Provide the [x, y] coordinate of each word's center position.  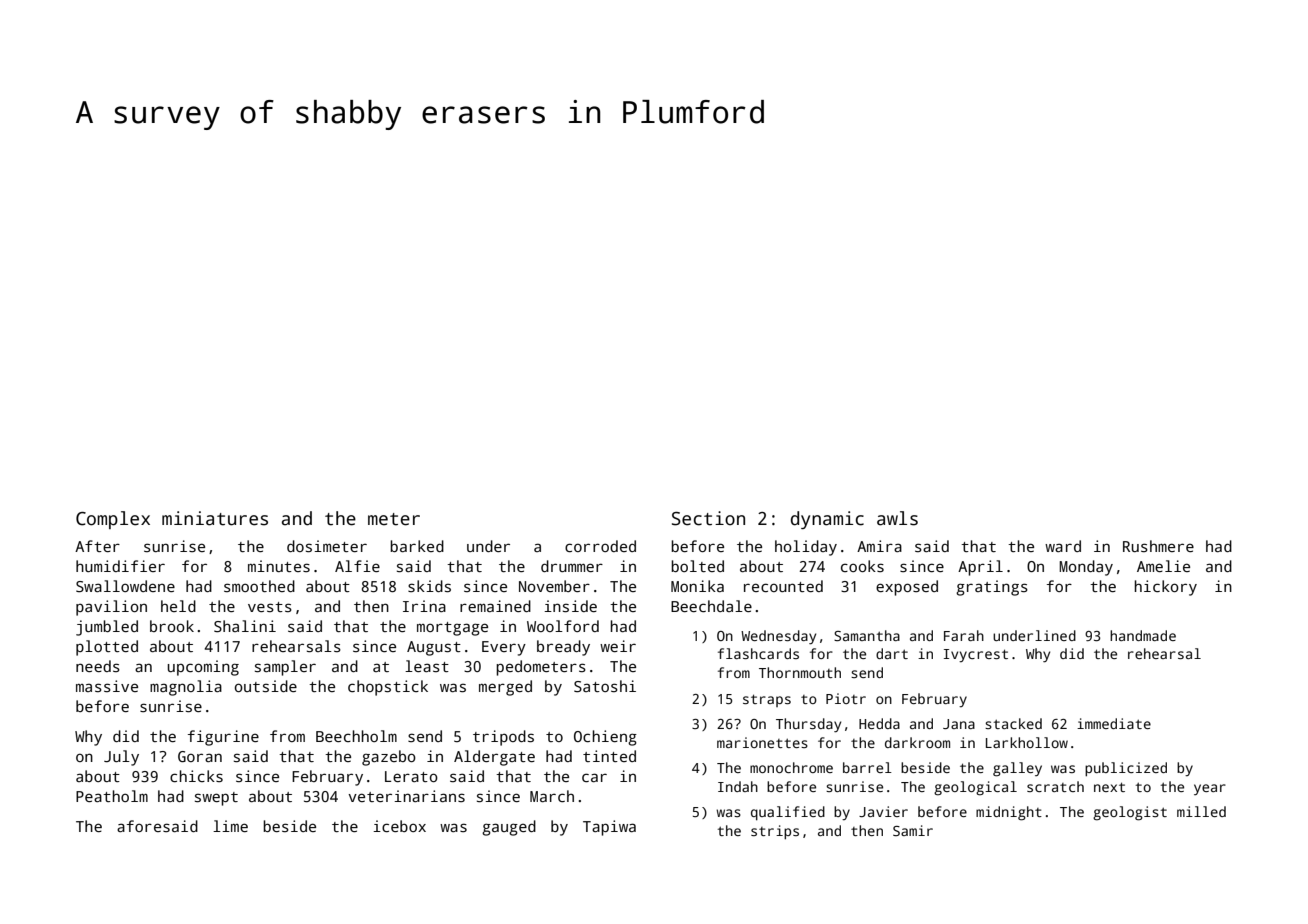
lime [230, 826]
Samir [913, 830]
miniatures [215, 518]
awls [897, 518]
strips [775, 832]
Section [708, 518]
